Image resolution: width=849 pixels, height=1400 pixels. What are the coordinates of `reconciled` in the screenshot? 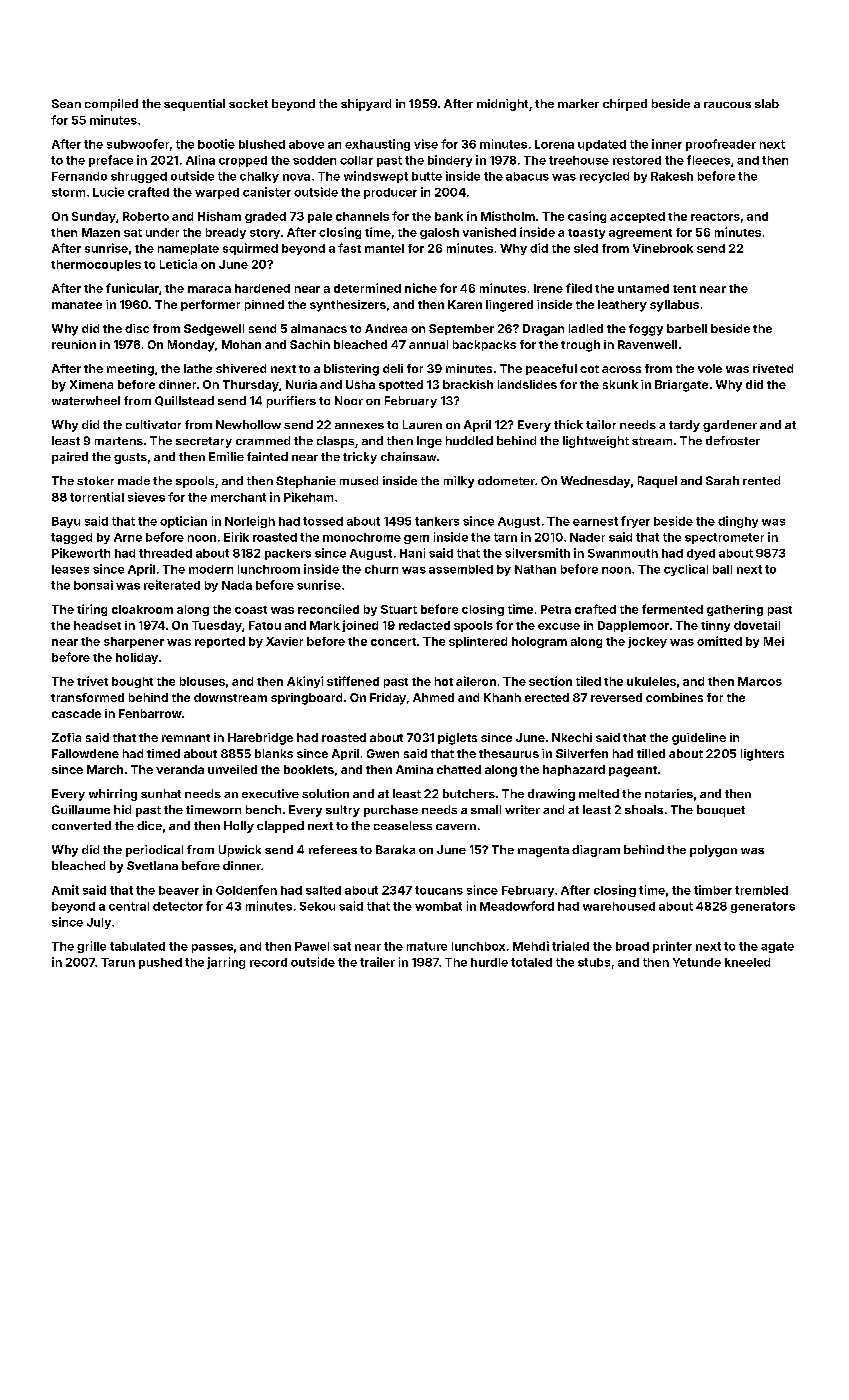 It's located at (328, 609).
